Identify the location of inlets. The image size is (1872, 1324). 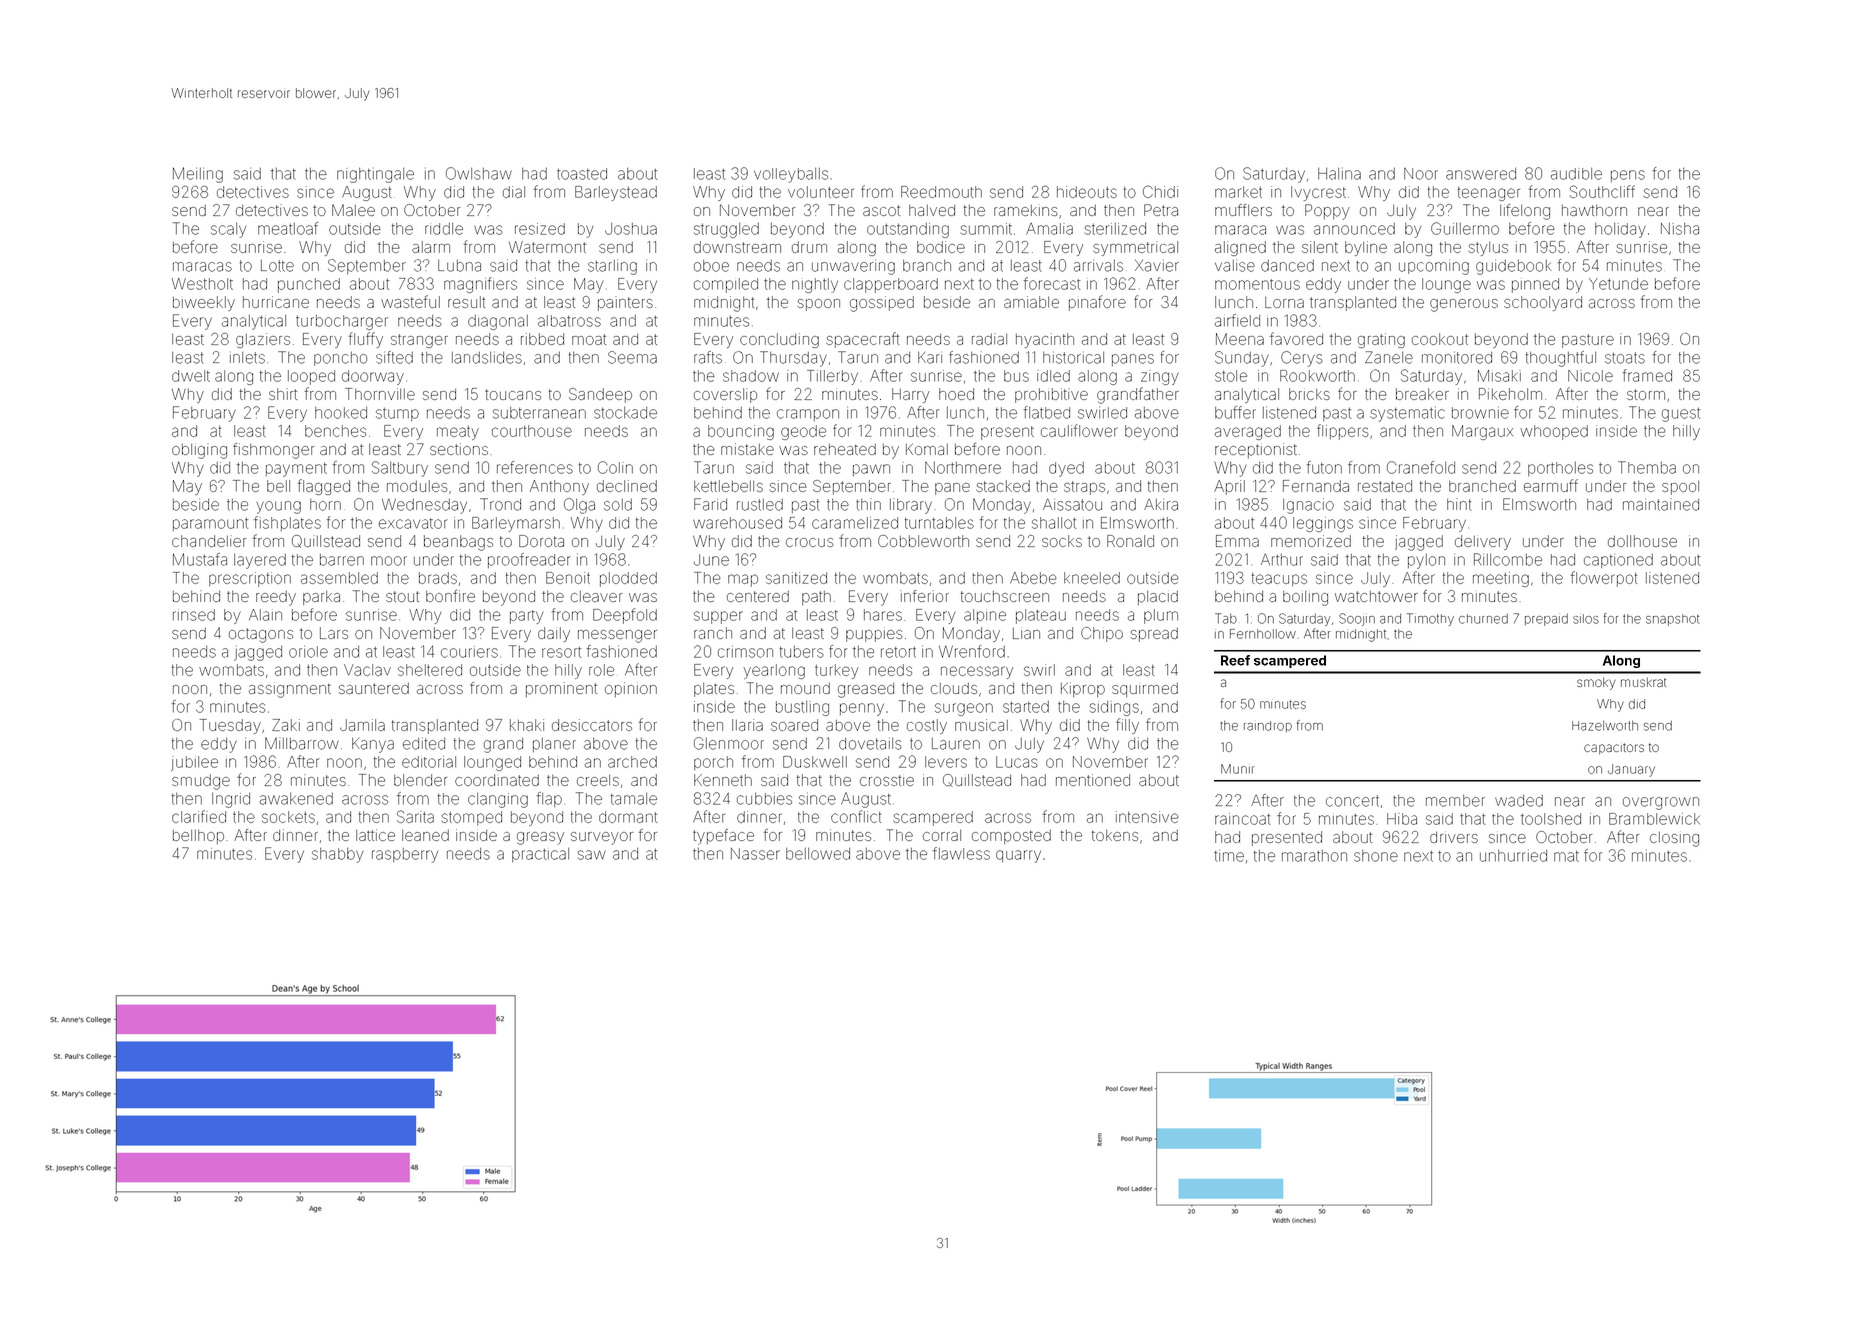
(247, 357).
